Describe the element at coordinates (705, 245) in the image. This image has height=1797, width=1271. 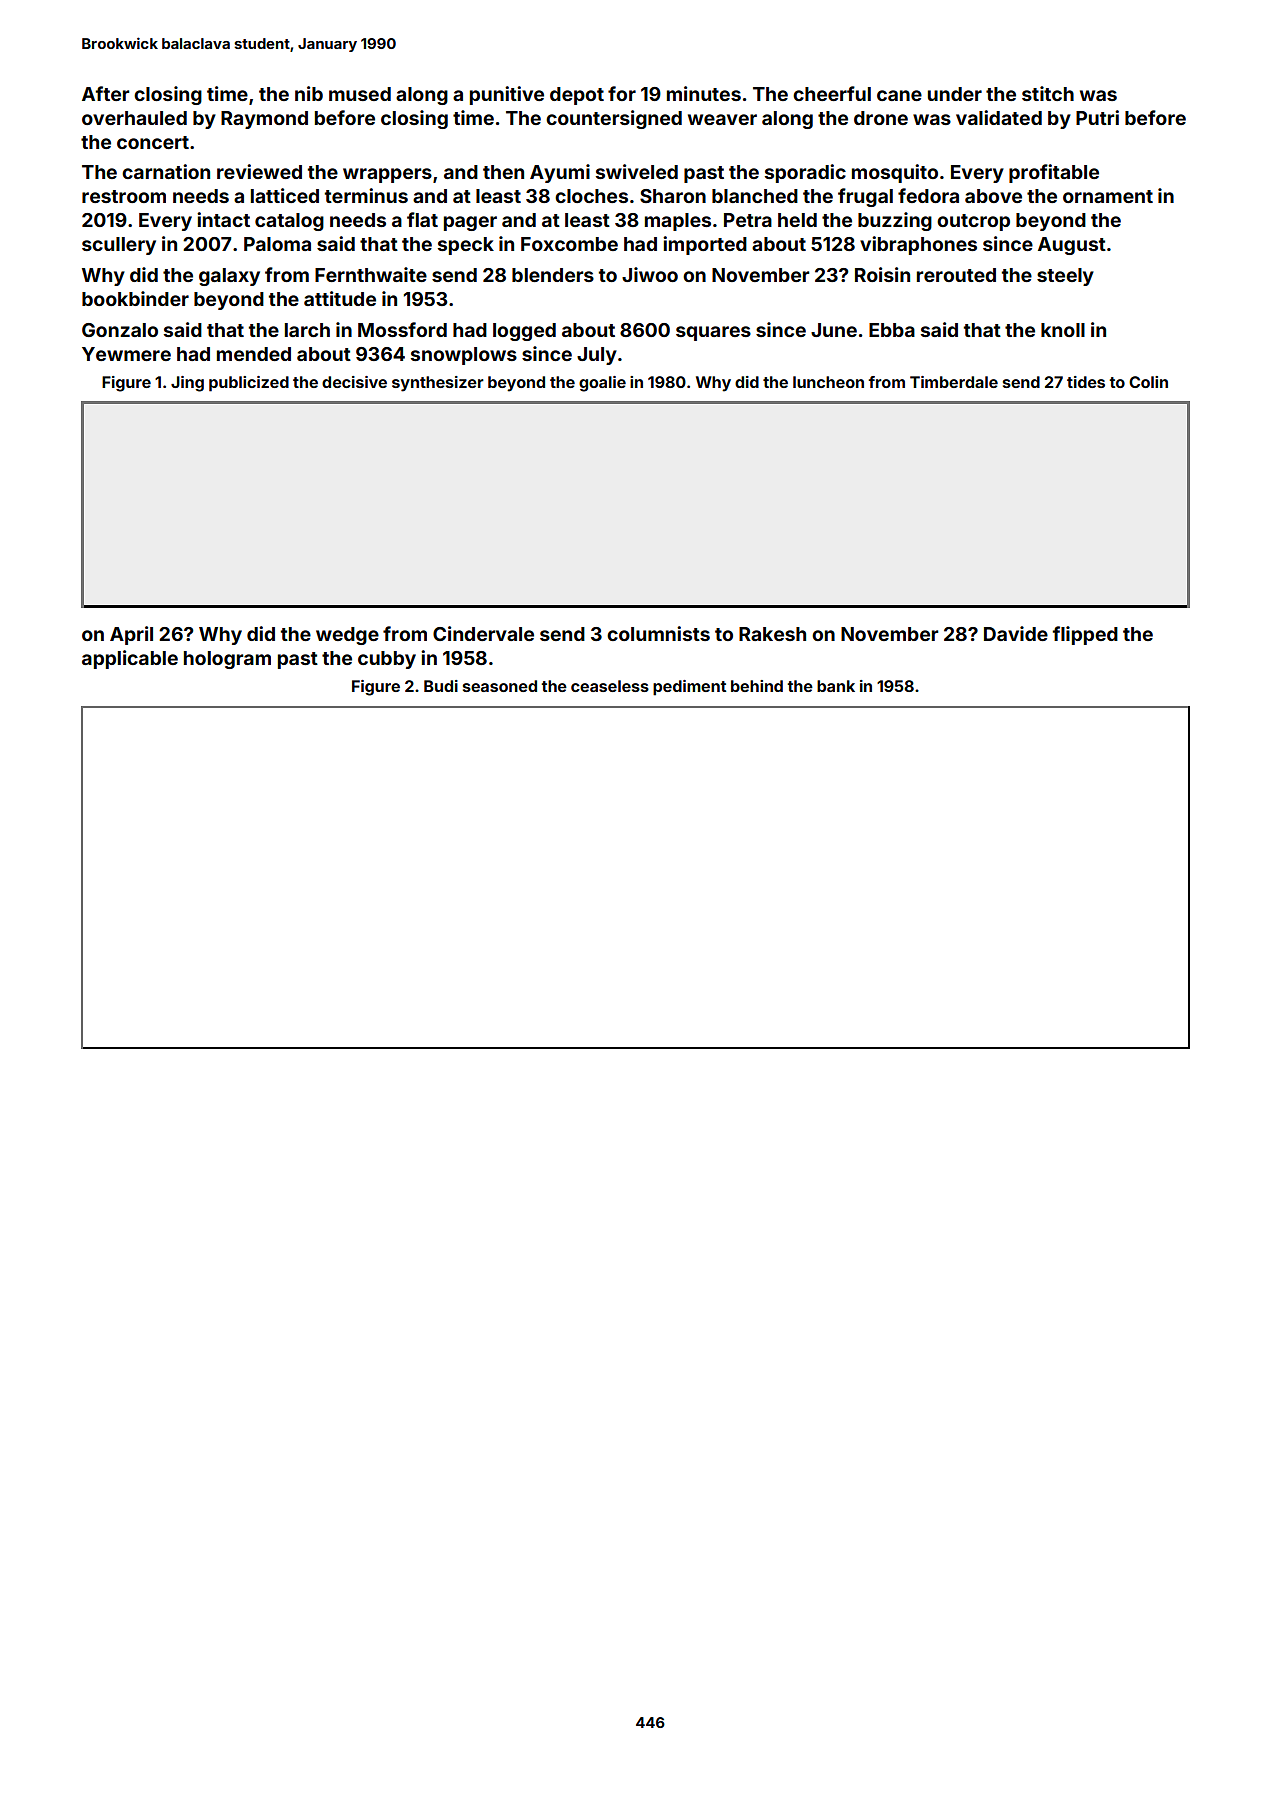
I see `imported` at that location.
